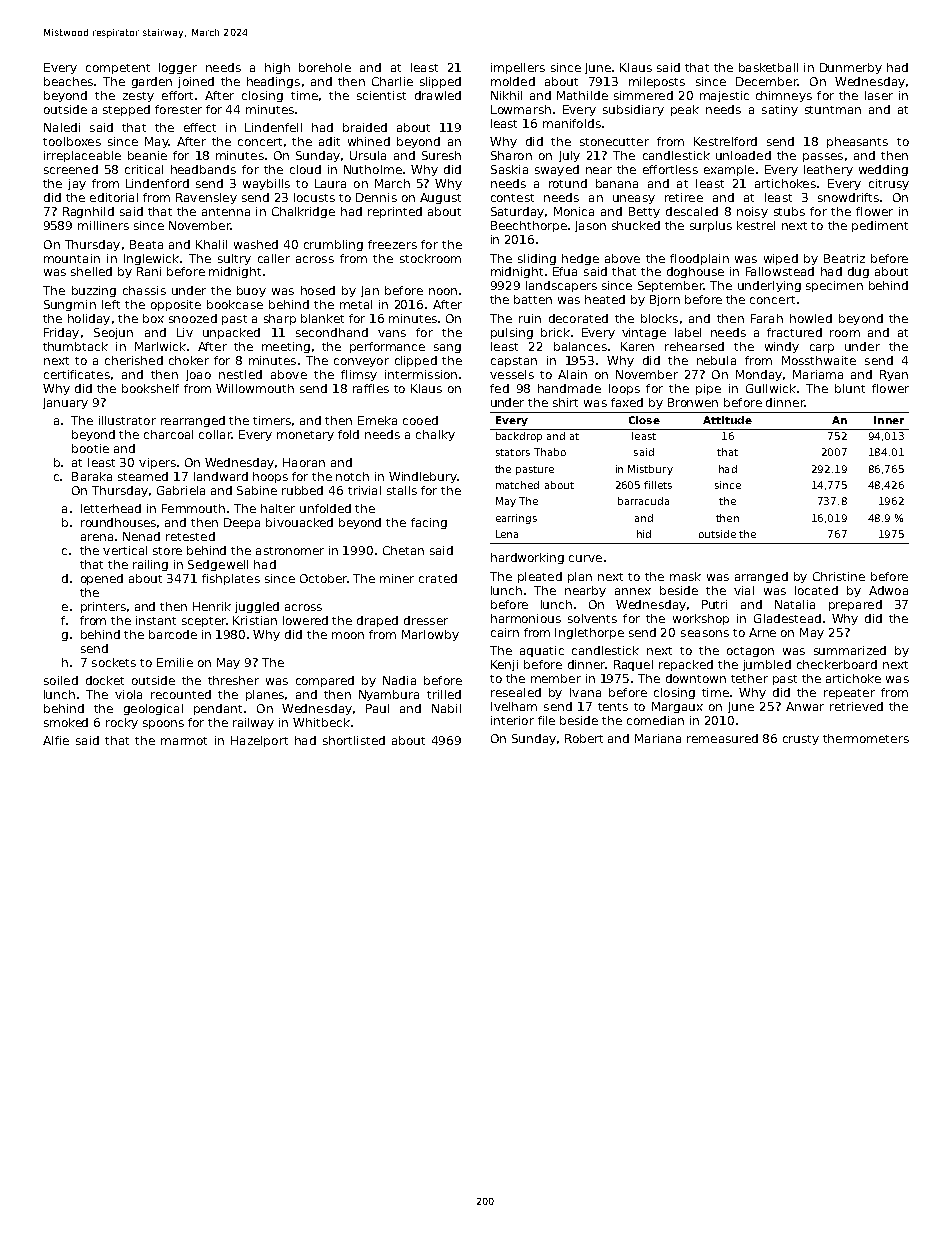 The width and height of the page is (952, 1233). I want to click on file, so click(546, 720).
